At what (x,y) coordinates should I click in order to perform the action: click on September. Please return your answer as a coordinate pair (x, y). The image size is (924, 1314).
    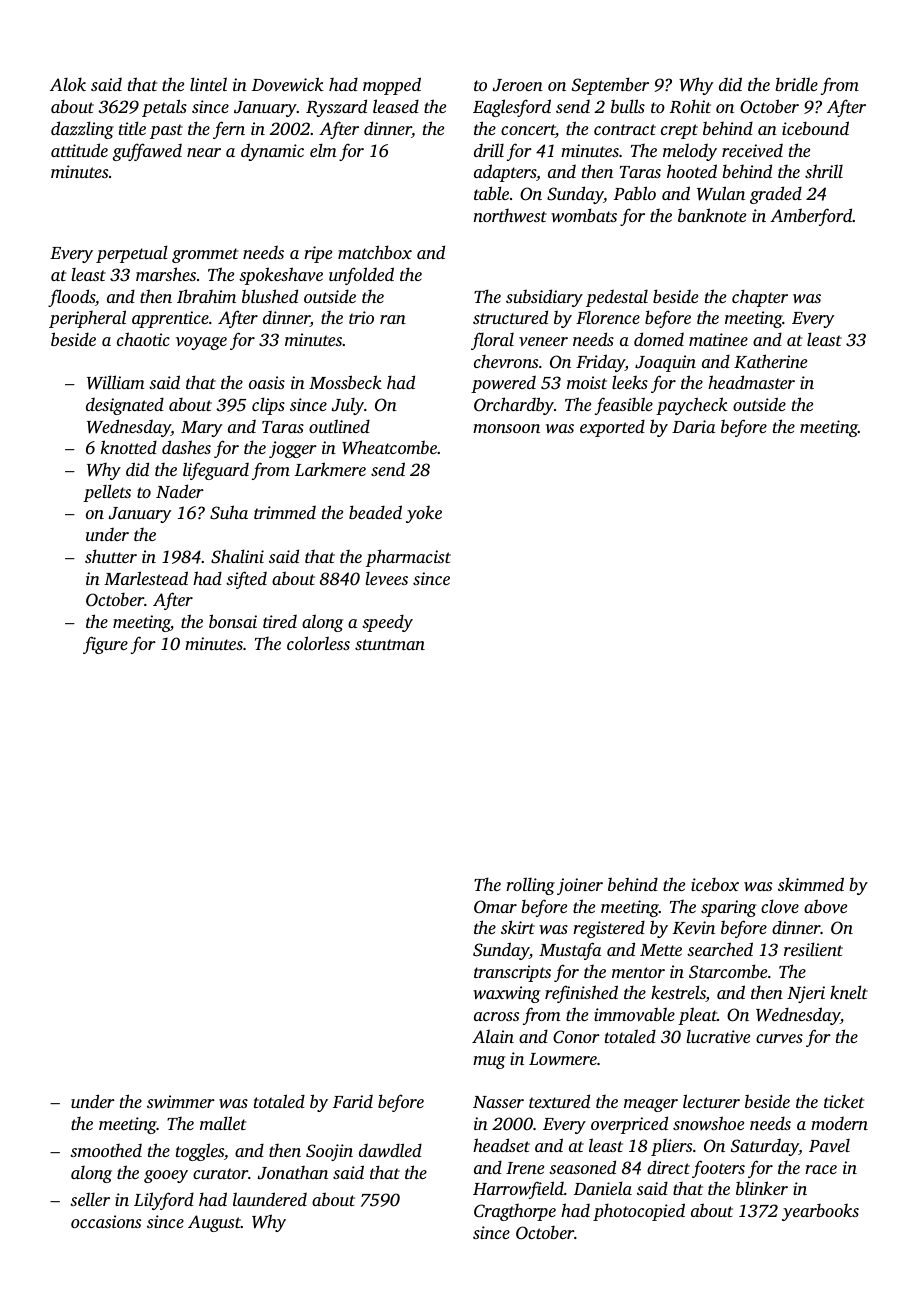
    Looking at the image, I should click on (610, 86).
